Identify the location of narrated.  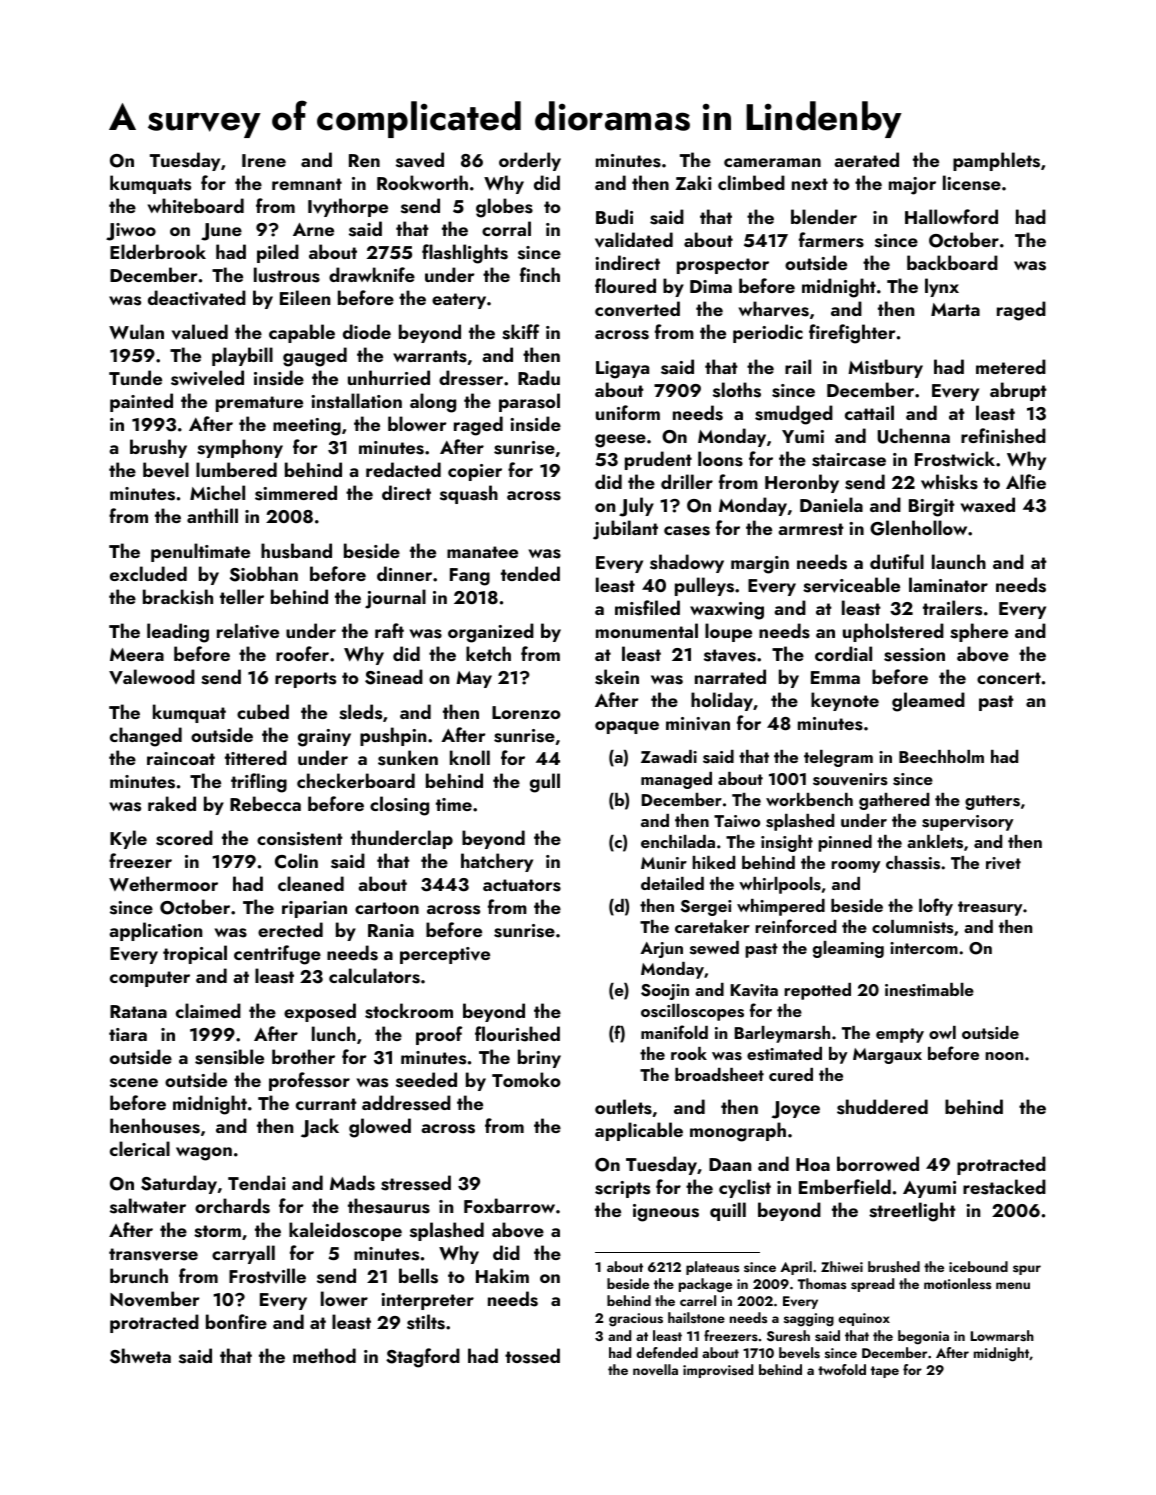
(730, 676).
